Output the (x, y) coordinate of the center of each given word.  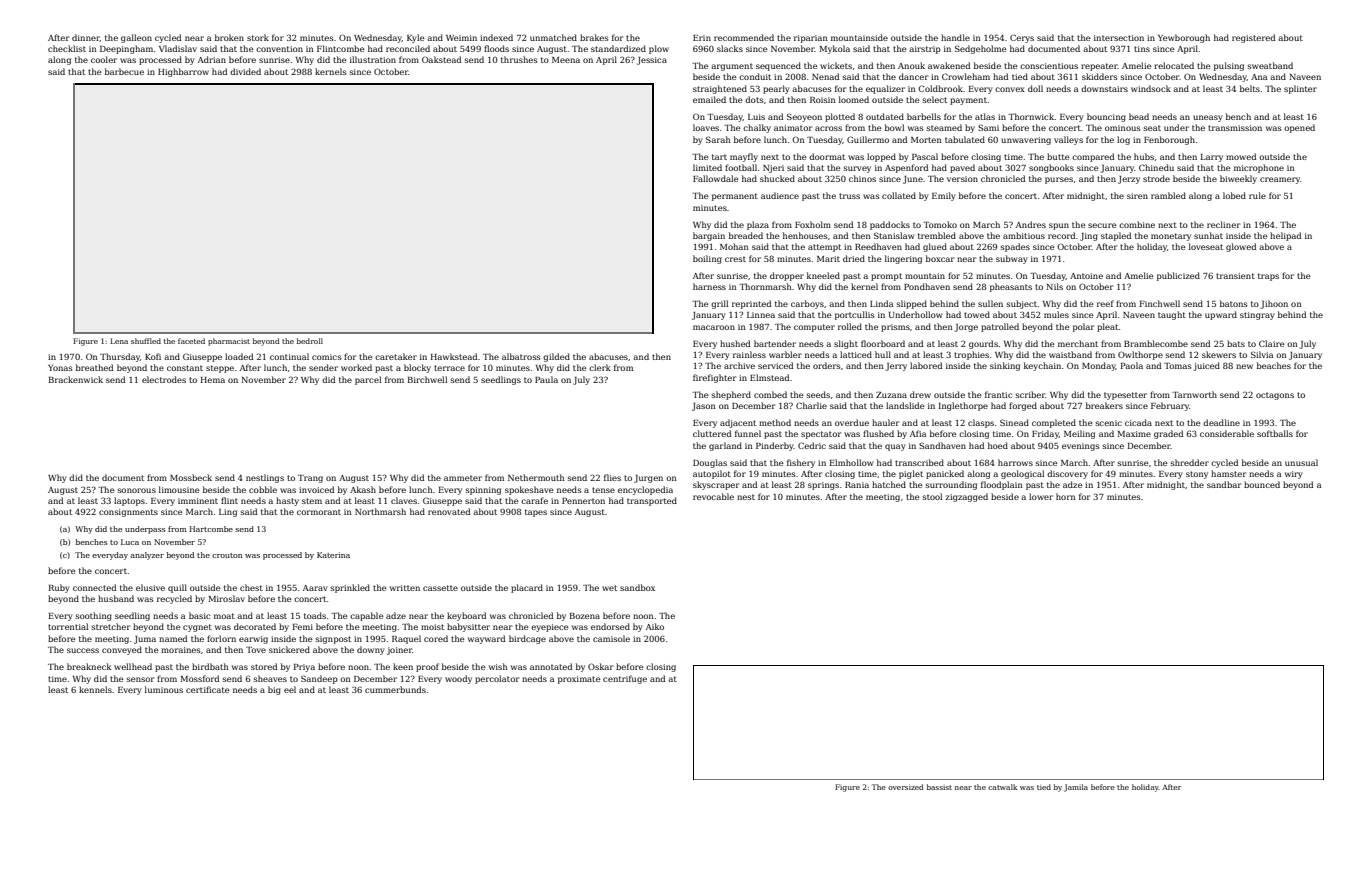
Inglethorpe (963, 406)
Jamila (1076, 788)
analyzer (147, 556)
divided (245, 71)
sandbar (1224, 484)
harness (709, 286)
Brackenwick (75, 379)
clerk (600, 367)
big (274, 690)
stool (932, 496)
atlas (985, 116)
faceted (191, 341)
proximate (579, 680)
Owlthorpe (1140, 355)
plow (659, 49)
